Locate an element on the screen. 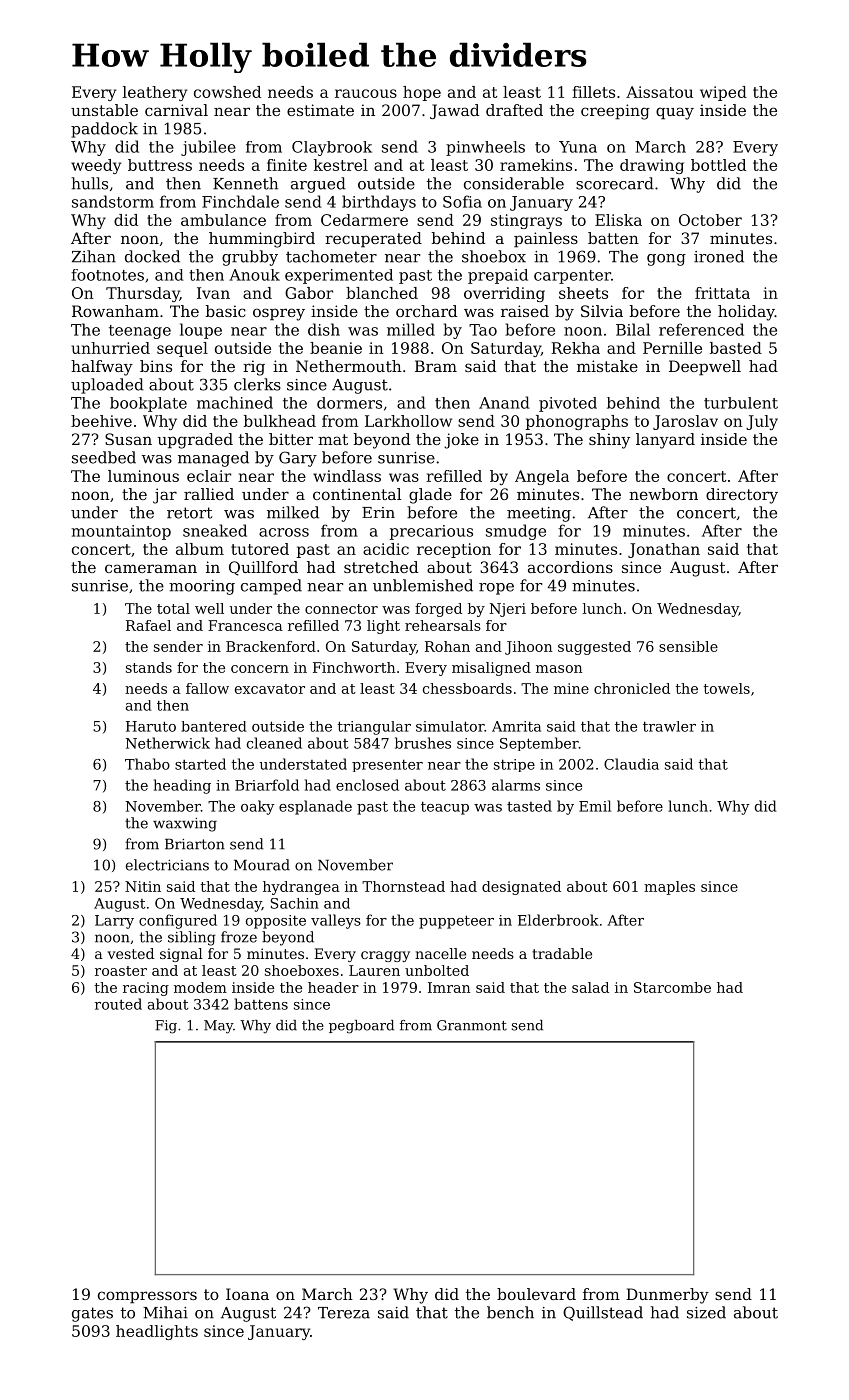  wiped is located at coordinates (723, 93).
